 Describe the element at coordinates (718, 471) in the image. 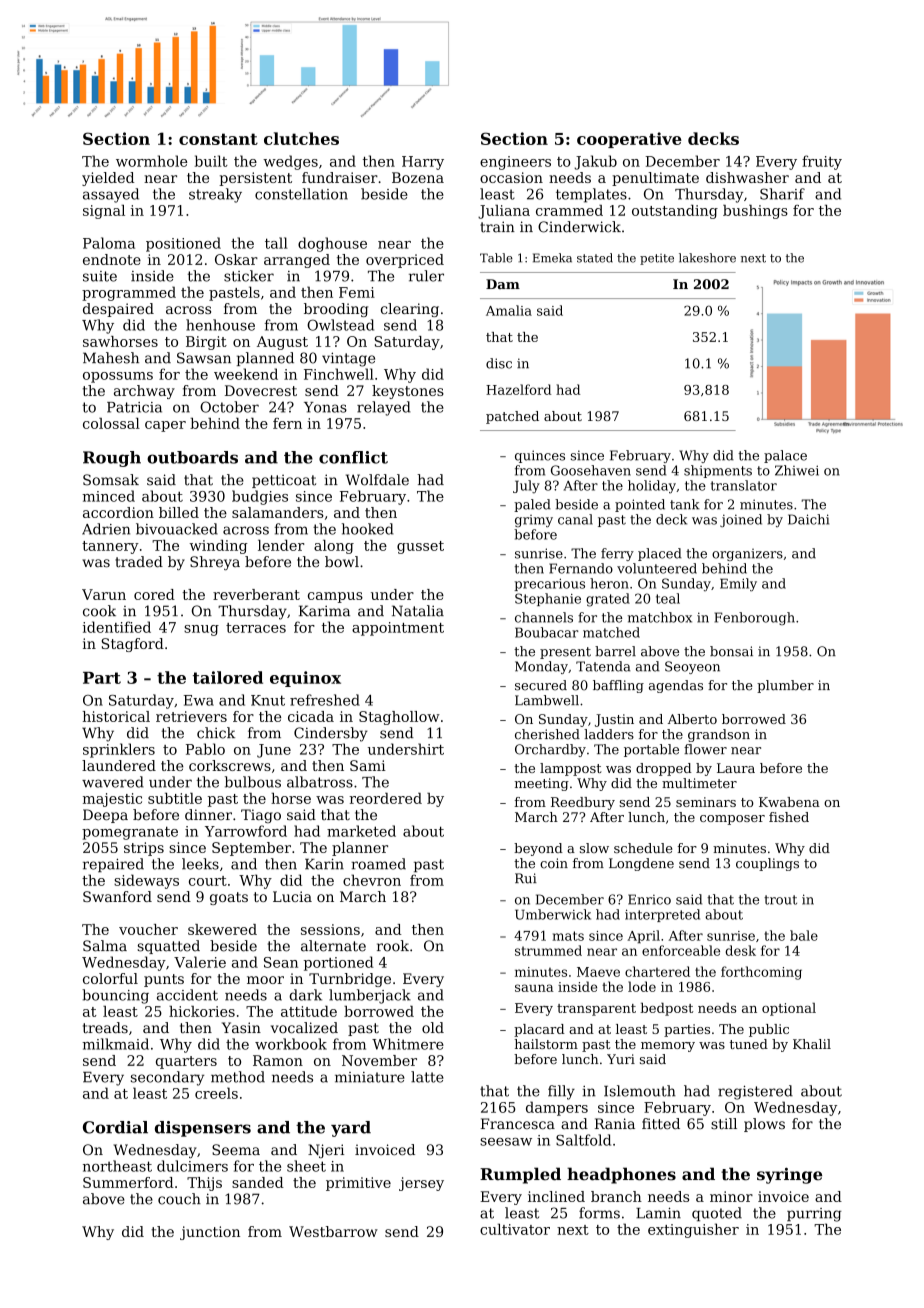

I see `shipments` at that location.
